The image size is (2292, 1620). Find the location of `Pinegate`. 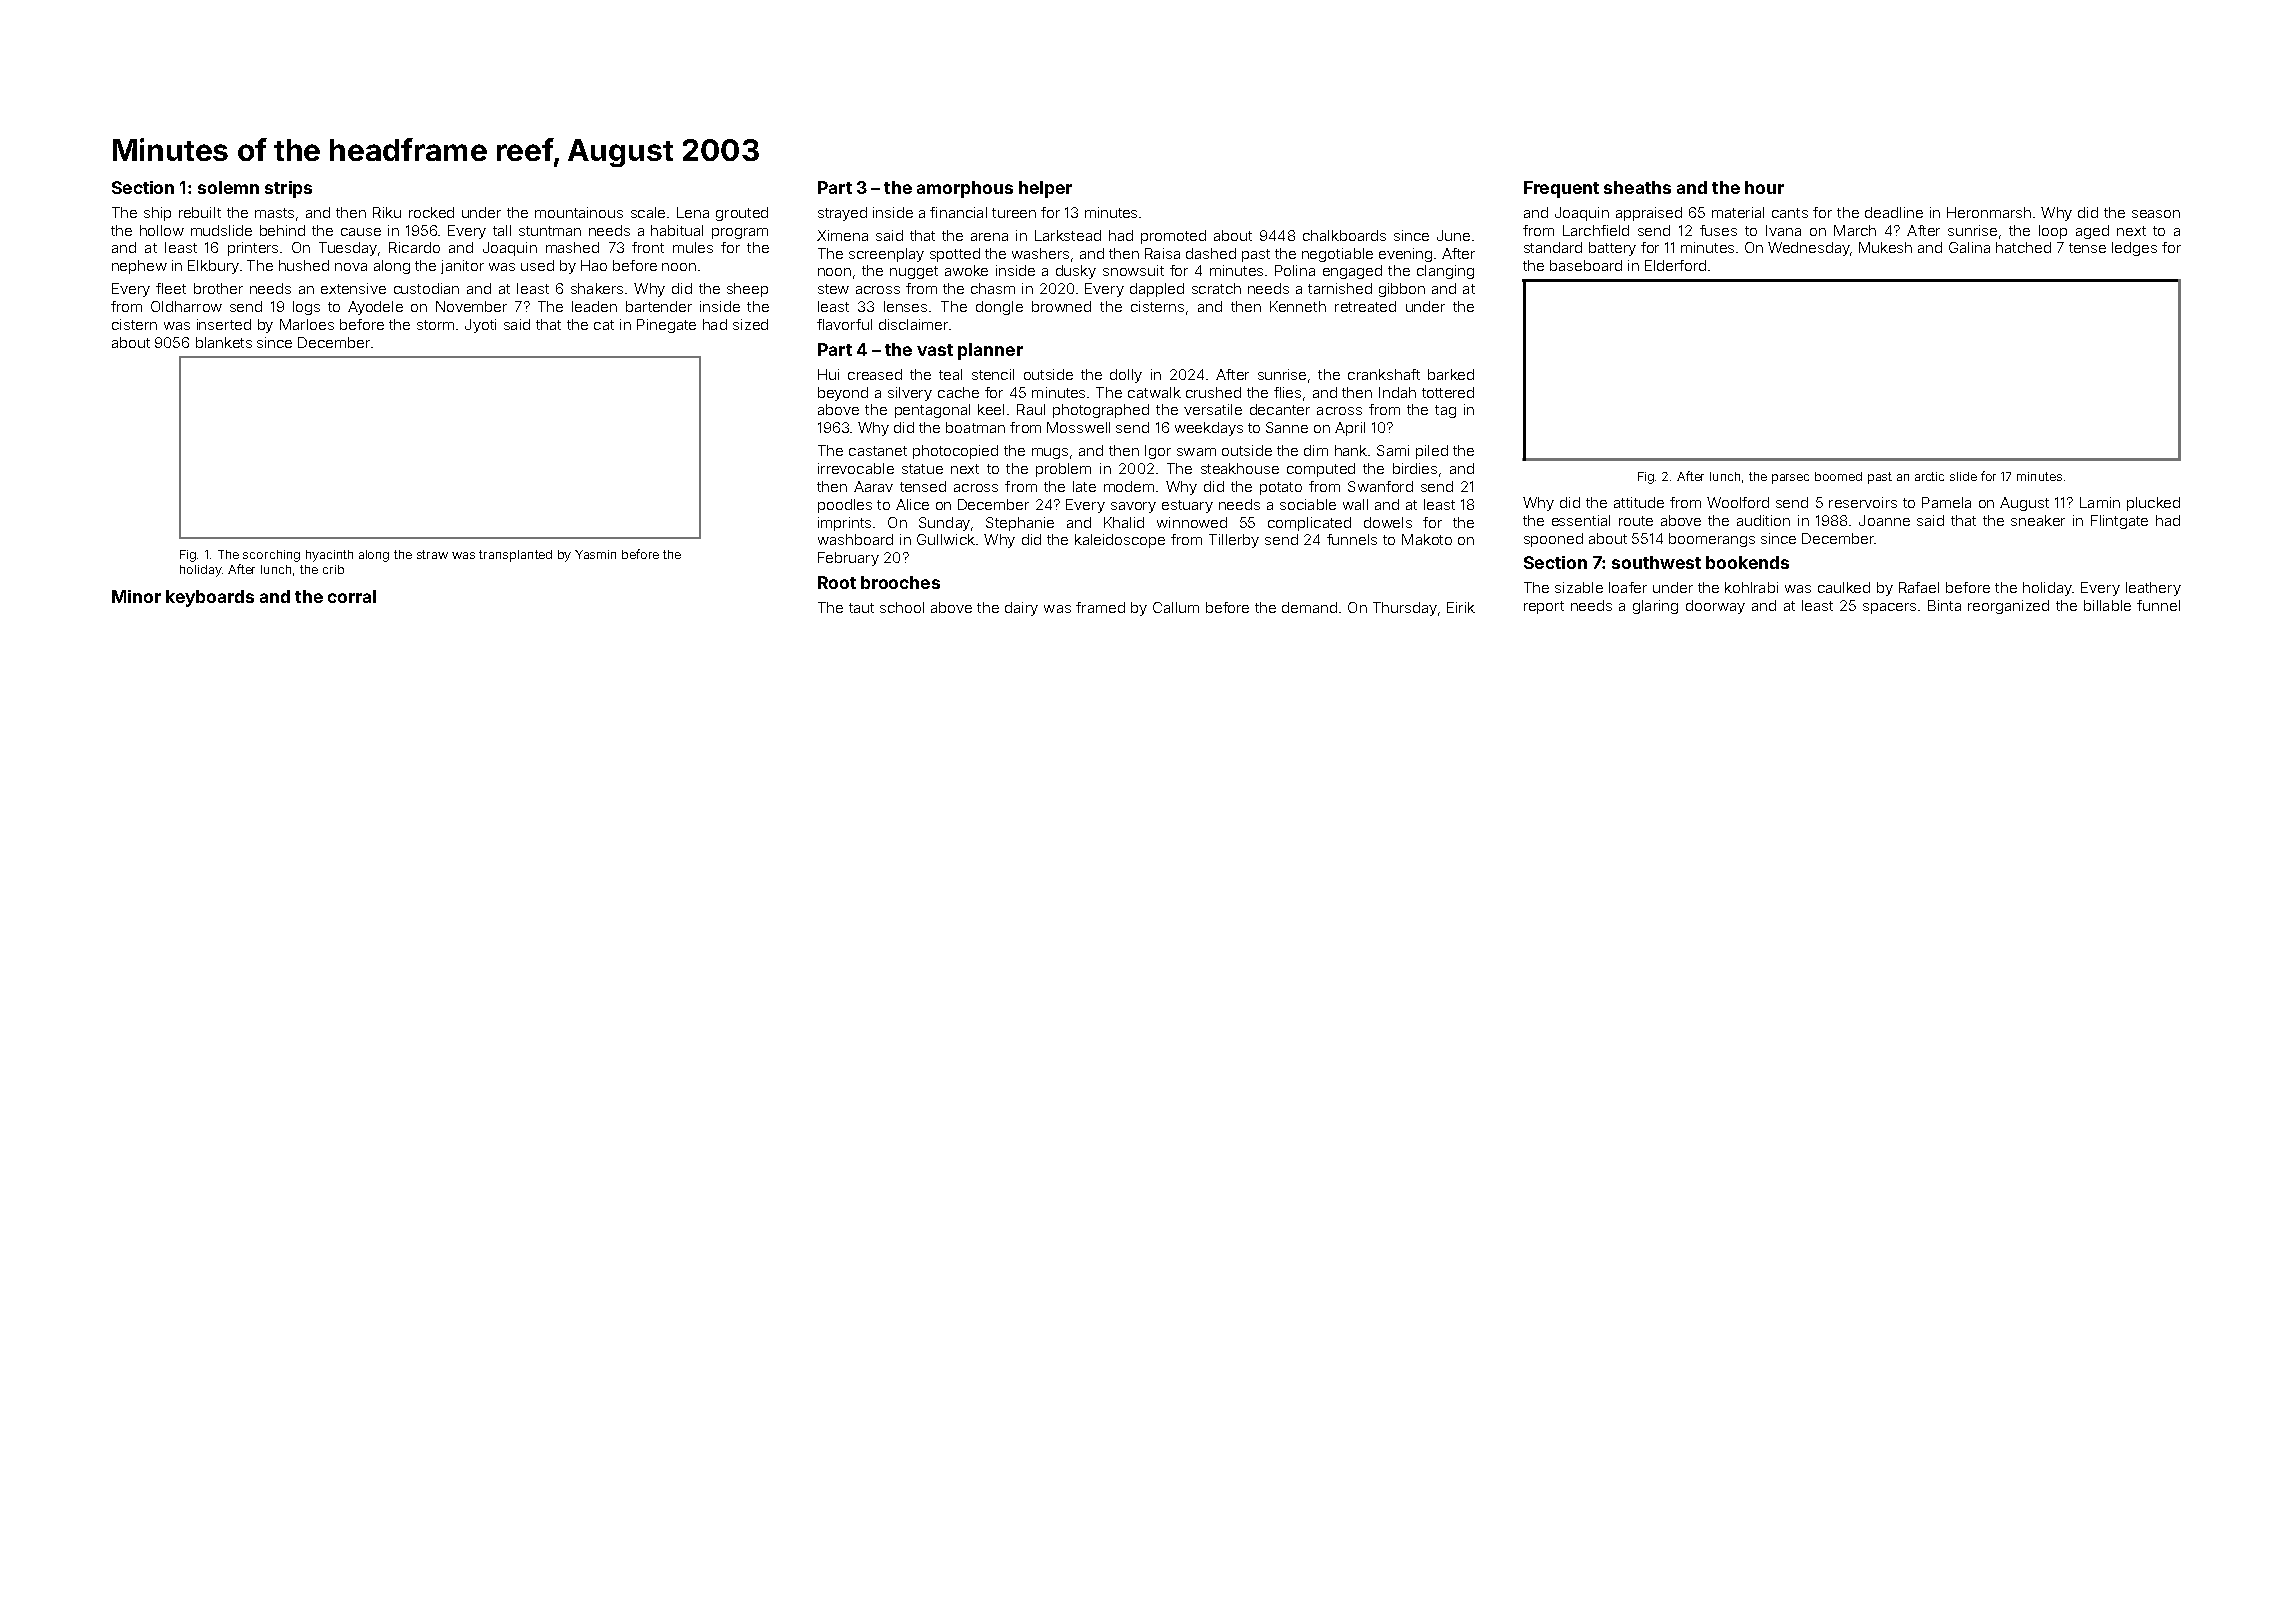

Pinegate is located at coordinates (666, 326).
